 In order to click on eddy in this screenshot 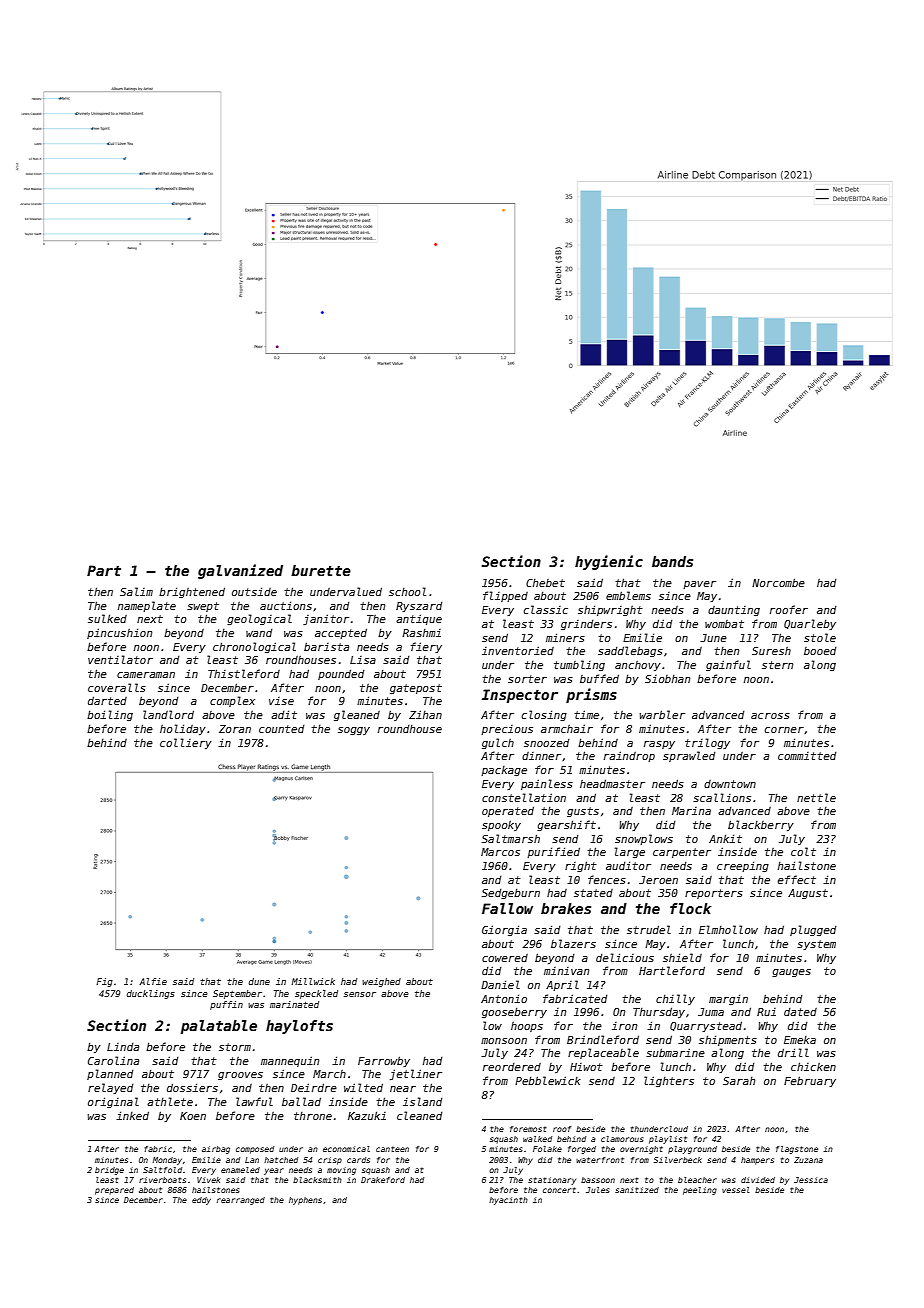, I will do `click(201, 1201)`.
